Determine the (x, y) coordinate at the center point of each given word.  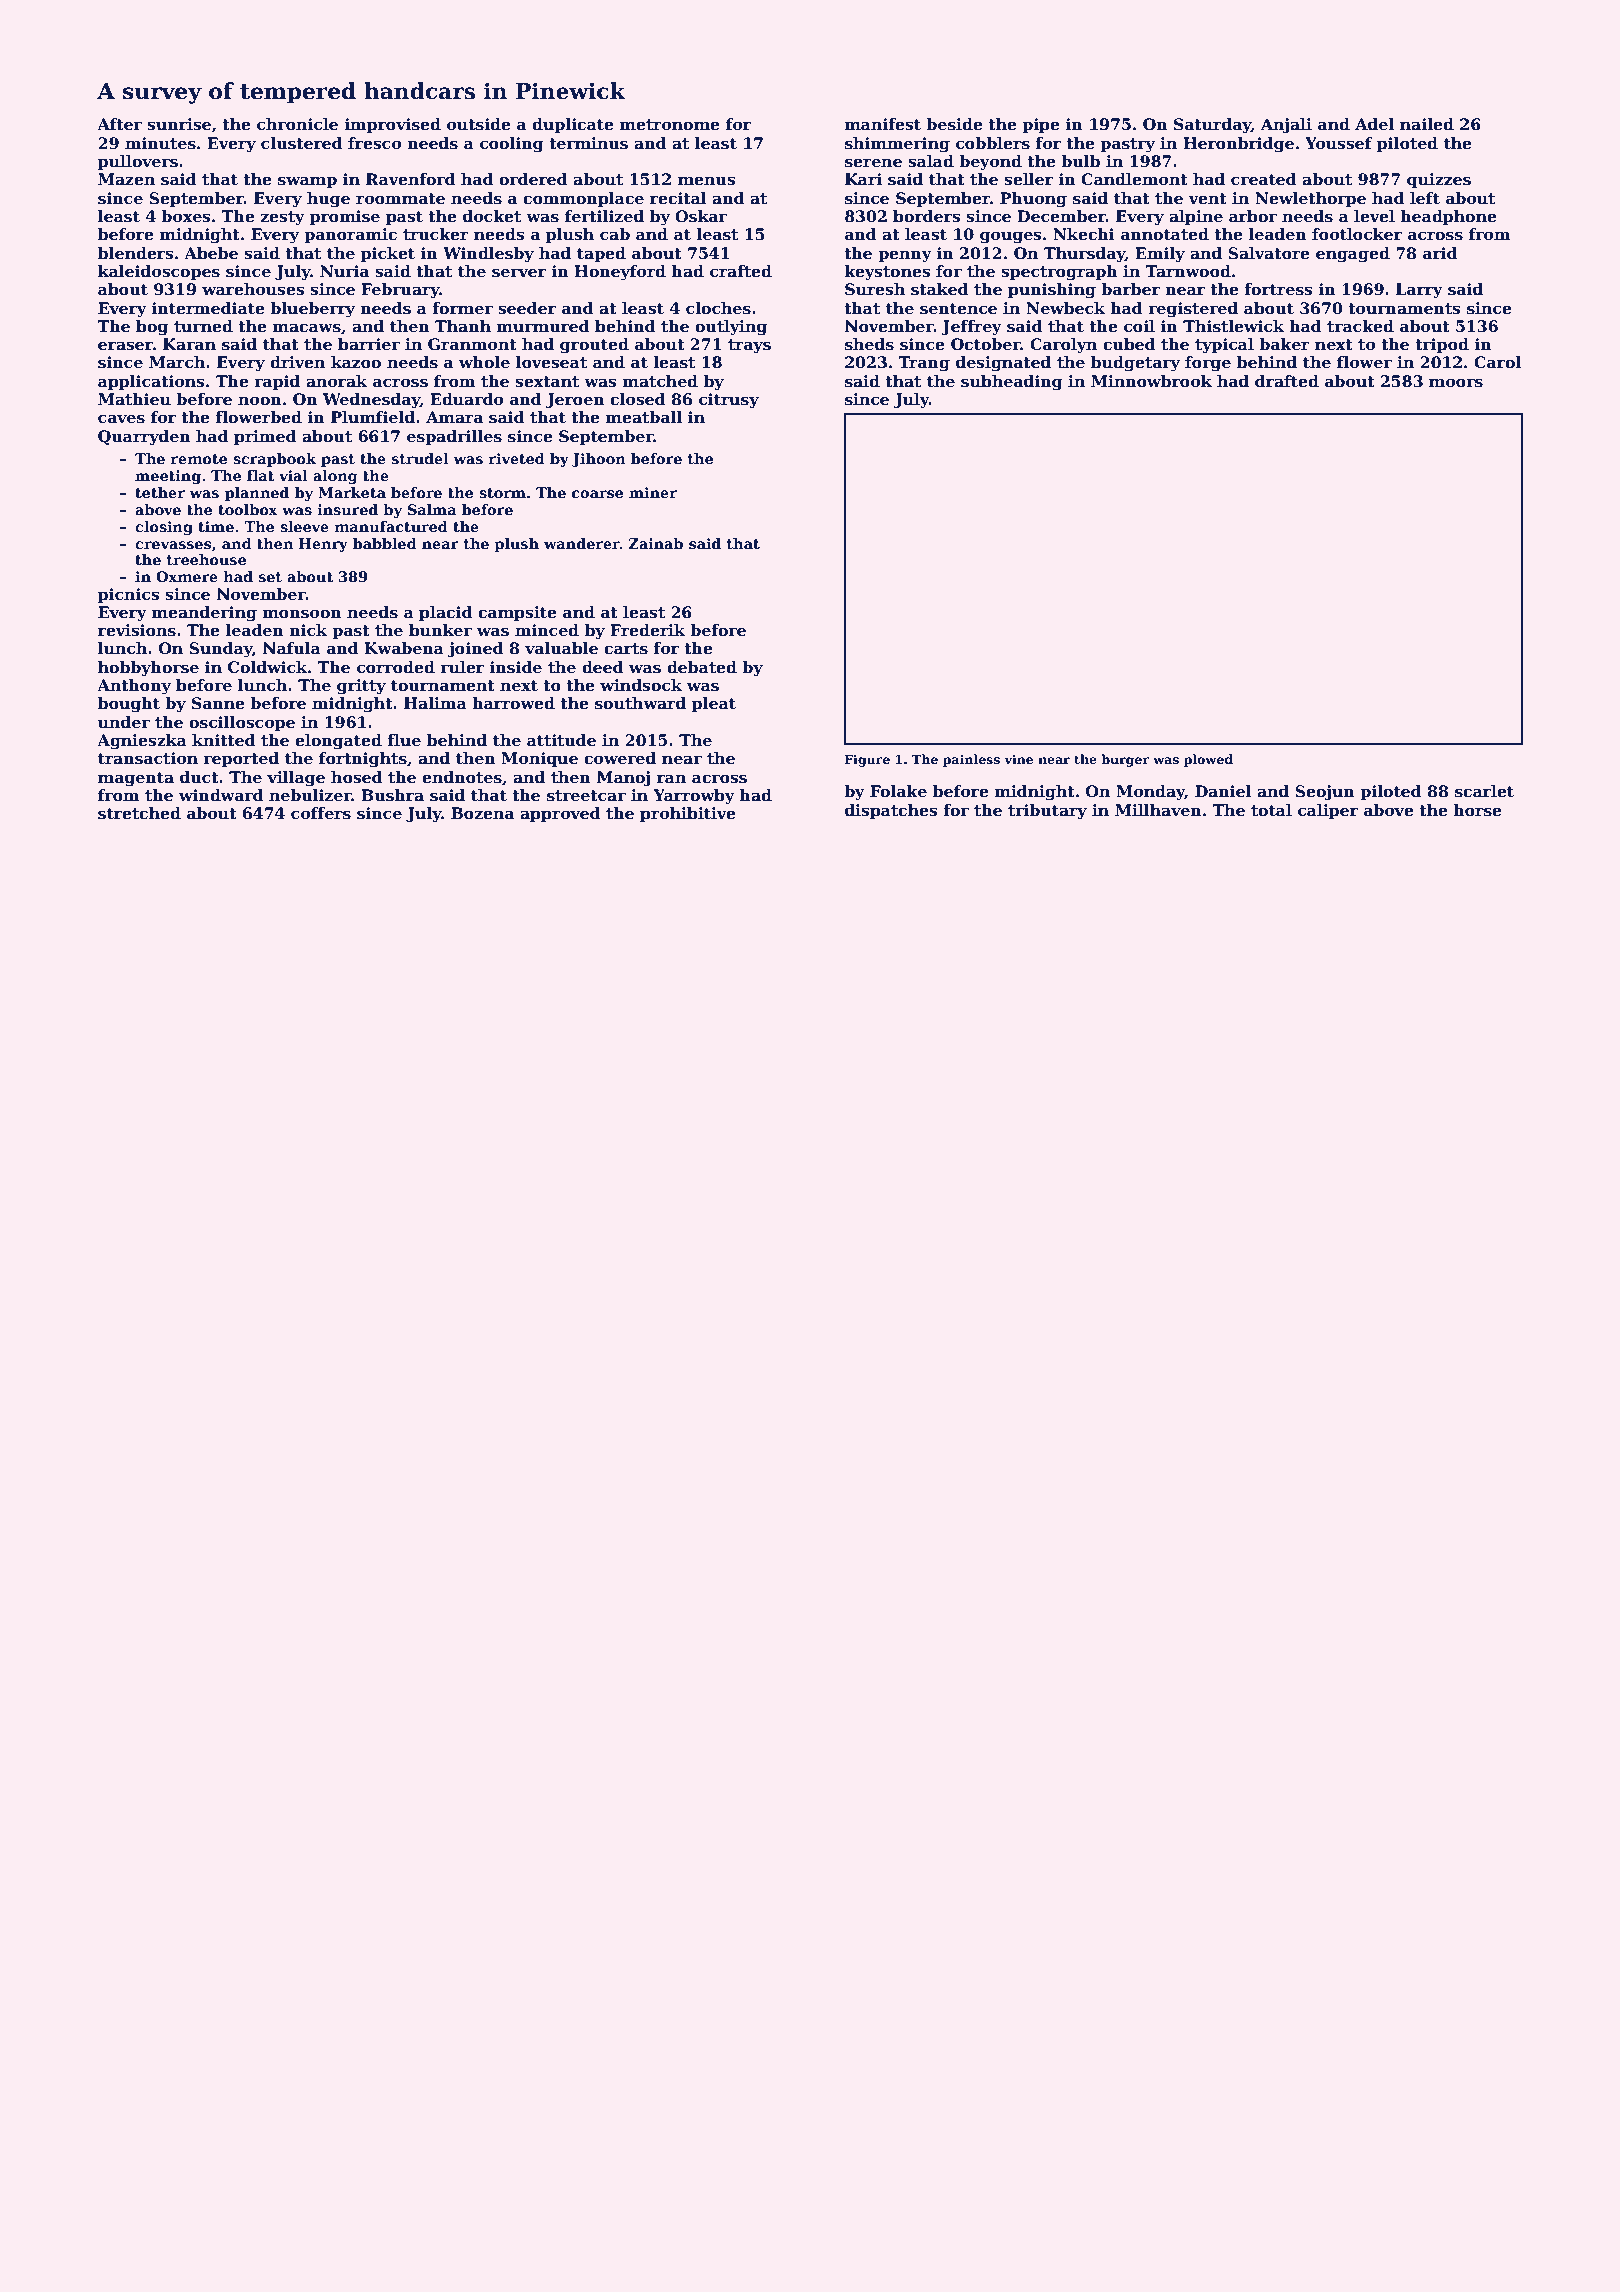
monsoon (302, 614)
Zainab (656, 543)
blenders (135, 253)
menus (706, 181)
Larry (1419, 291)
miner (653, 492)
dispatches (891, 811)
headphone (1448, 217)
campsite (517, 613)
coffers (321, 813)
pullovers (138, 162)
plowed (1208, 760)
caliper (1328, 811)
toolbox (248, 509)
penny (905, 256)
